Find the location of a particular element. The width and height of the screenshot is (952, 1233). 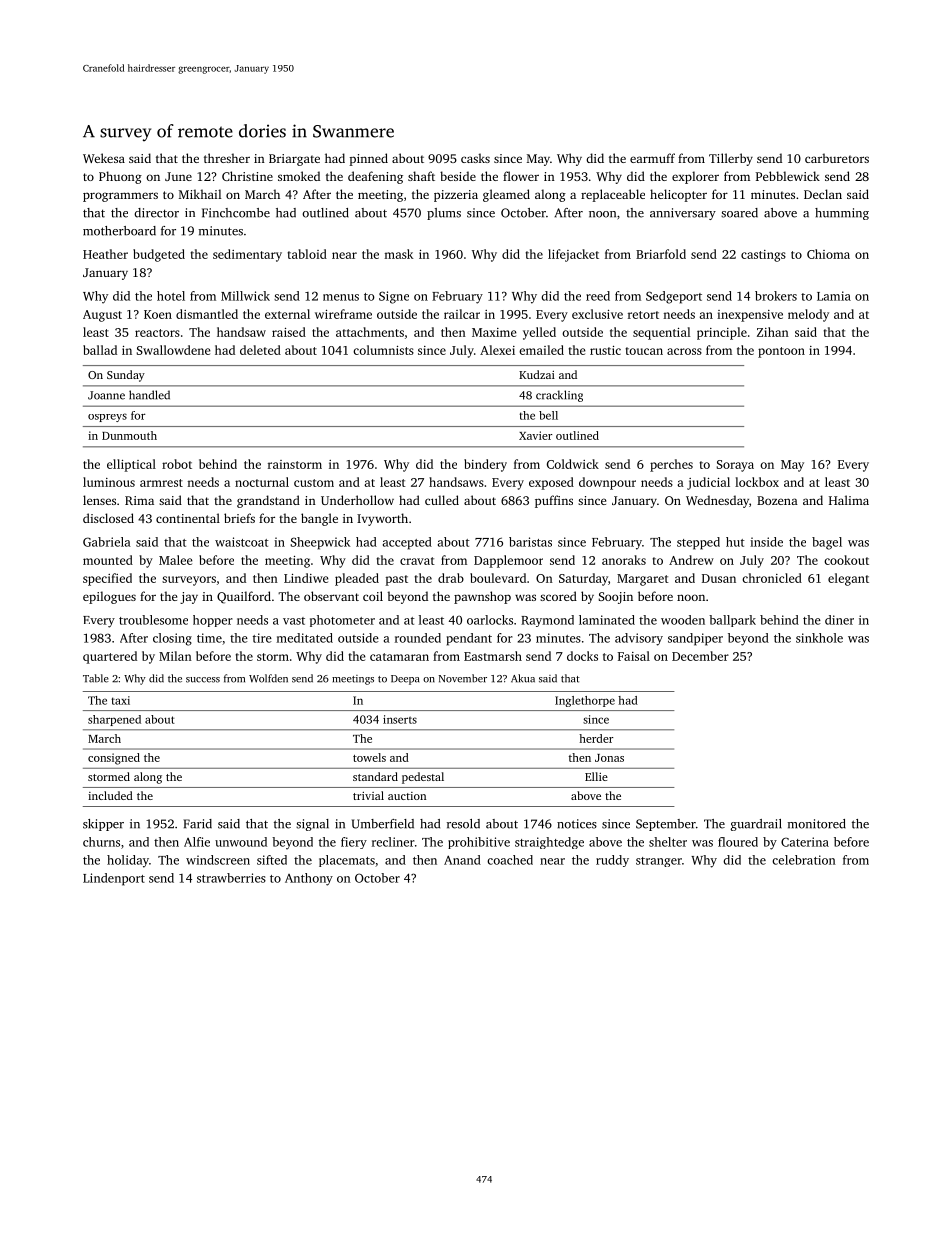

thresher is located at coordinates (227, 158).
